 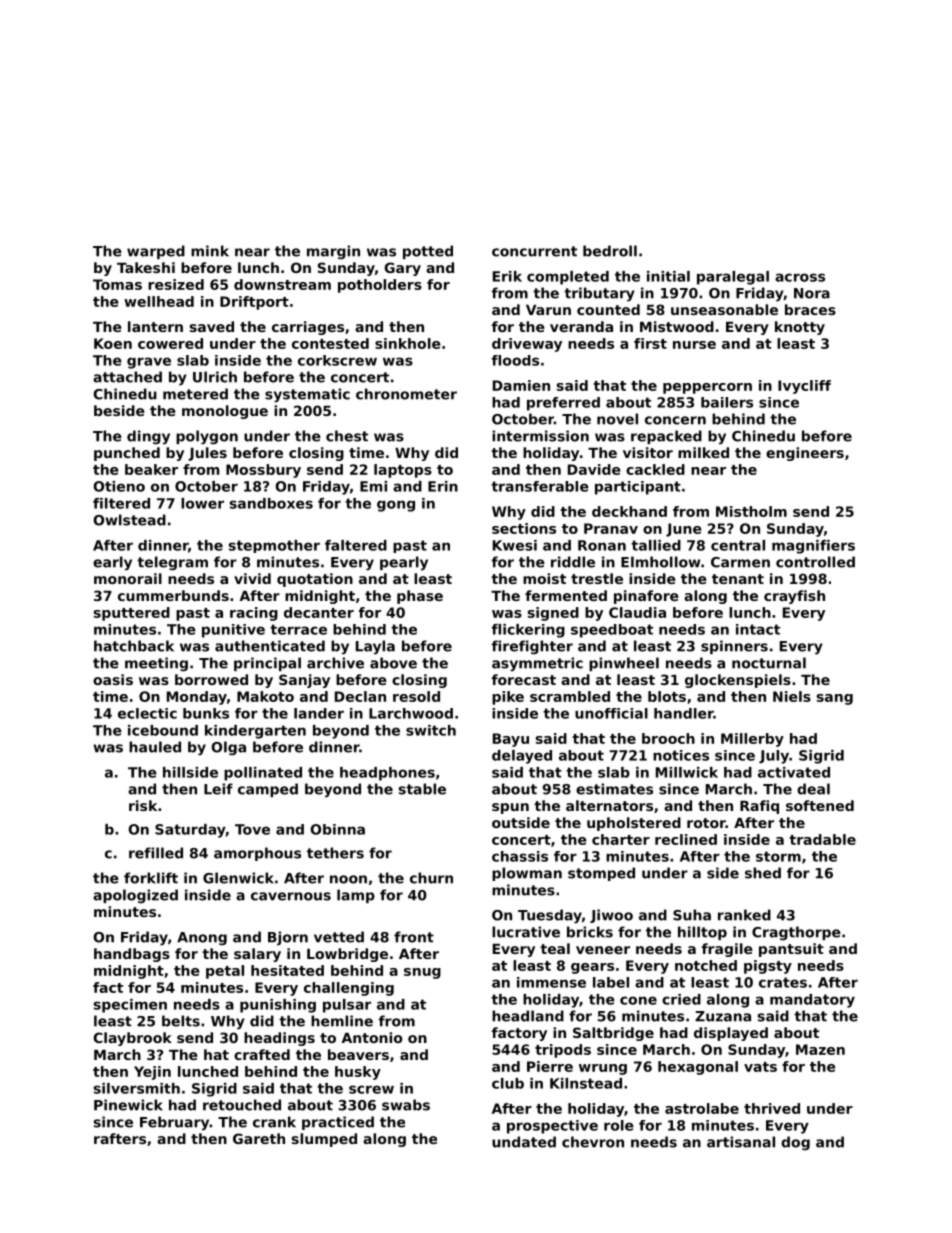 What do you see at coordinates (428, 252) in the page?
I see `potted` at bounding box center [428, 252].
